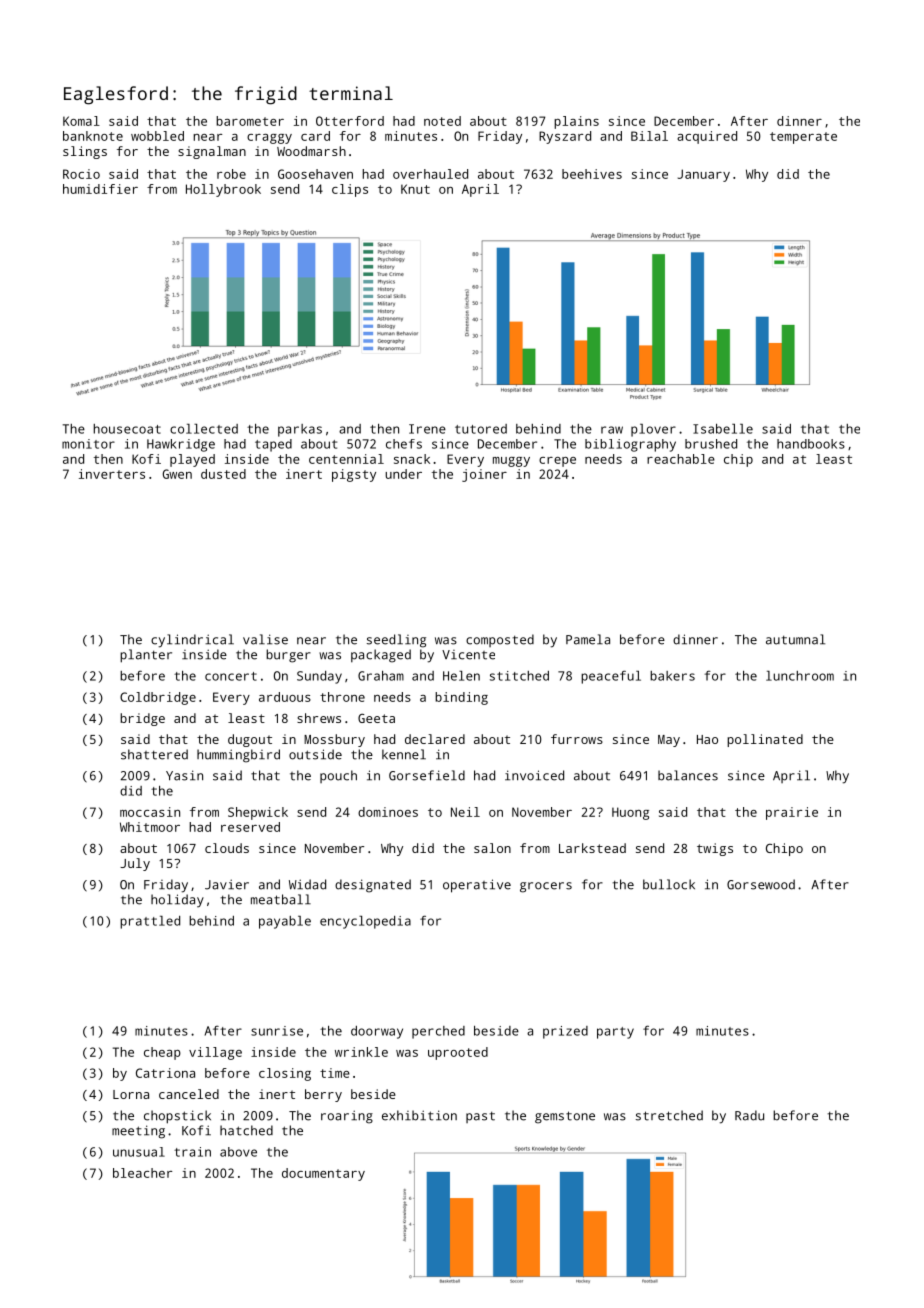 The width and height of the screenshot is (924, 1308). I want to click on pigsty, so click(354, 475).
